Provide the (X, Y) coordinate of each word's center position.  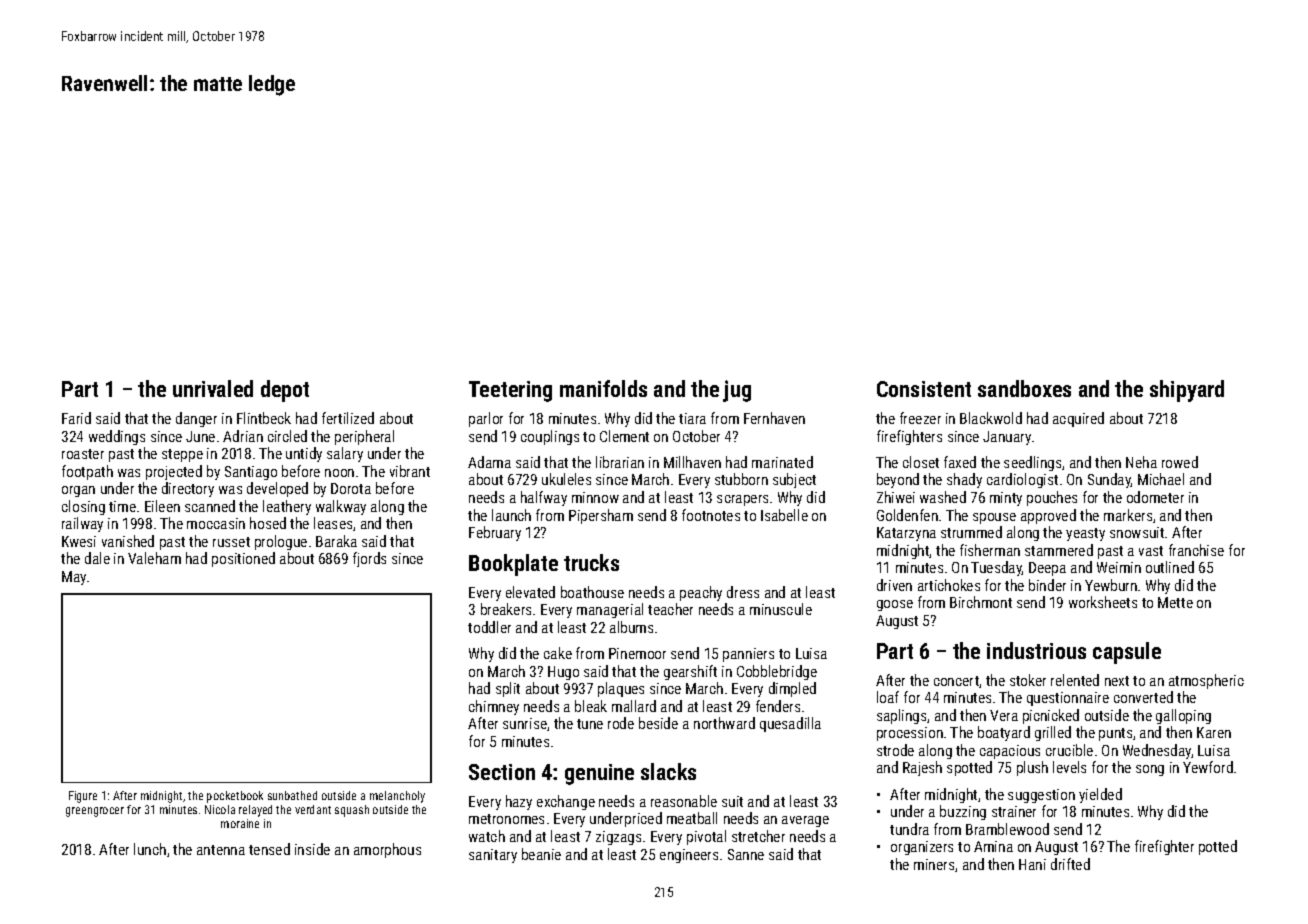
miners (934, 864)
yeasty (1085, 534)
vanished (128, 541)
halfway (544, 498)
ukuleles (566, 479)
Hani (1032, 864)
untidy (304, 454)
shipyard (1187, 391)
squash (352, 811)
